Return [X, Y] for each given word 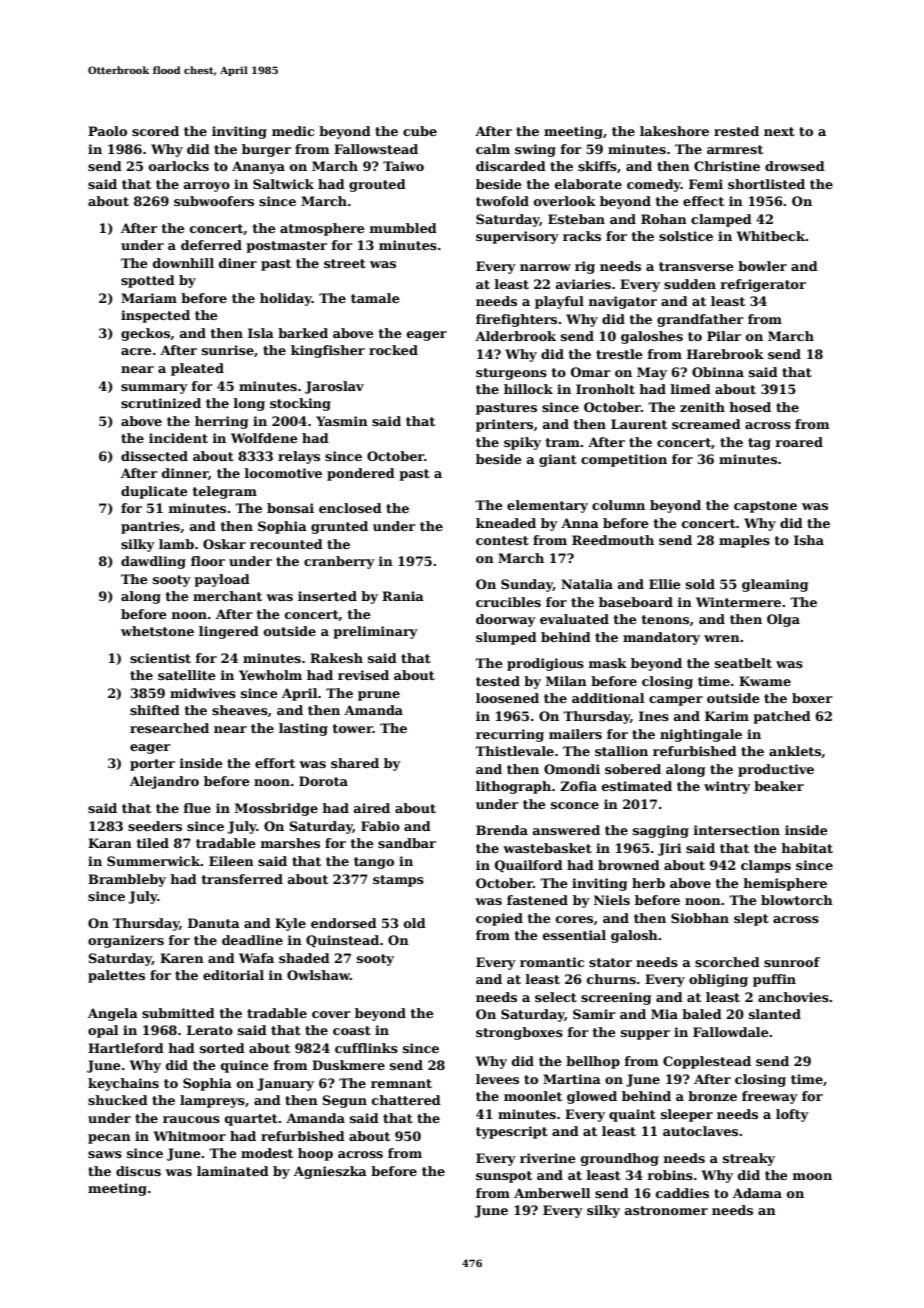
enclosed [350, 508]
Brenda [502, 830]
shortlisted [766, 184]
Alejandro [164, 782]
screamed [706, 424]
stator [610, 962]
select [556, 997]
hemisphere [785, 884]
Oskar [224, 544]
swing [535, 150]
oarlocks [179, 166]
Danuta [214, 923]
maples [744, 541]
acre [136, 351]
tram [562, 442]
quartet [251, 1120]
